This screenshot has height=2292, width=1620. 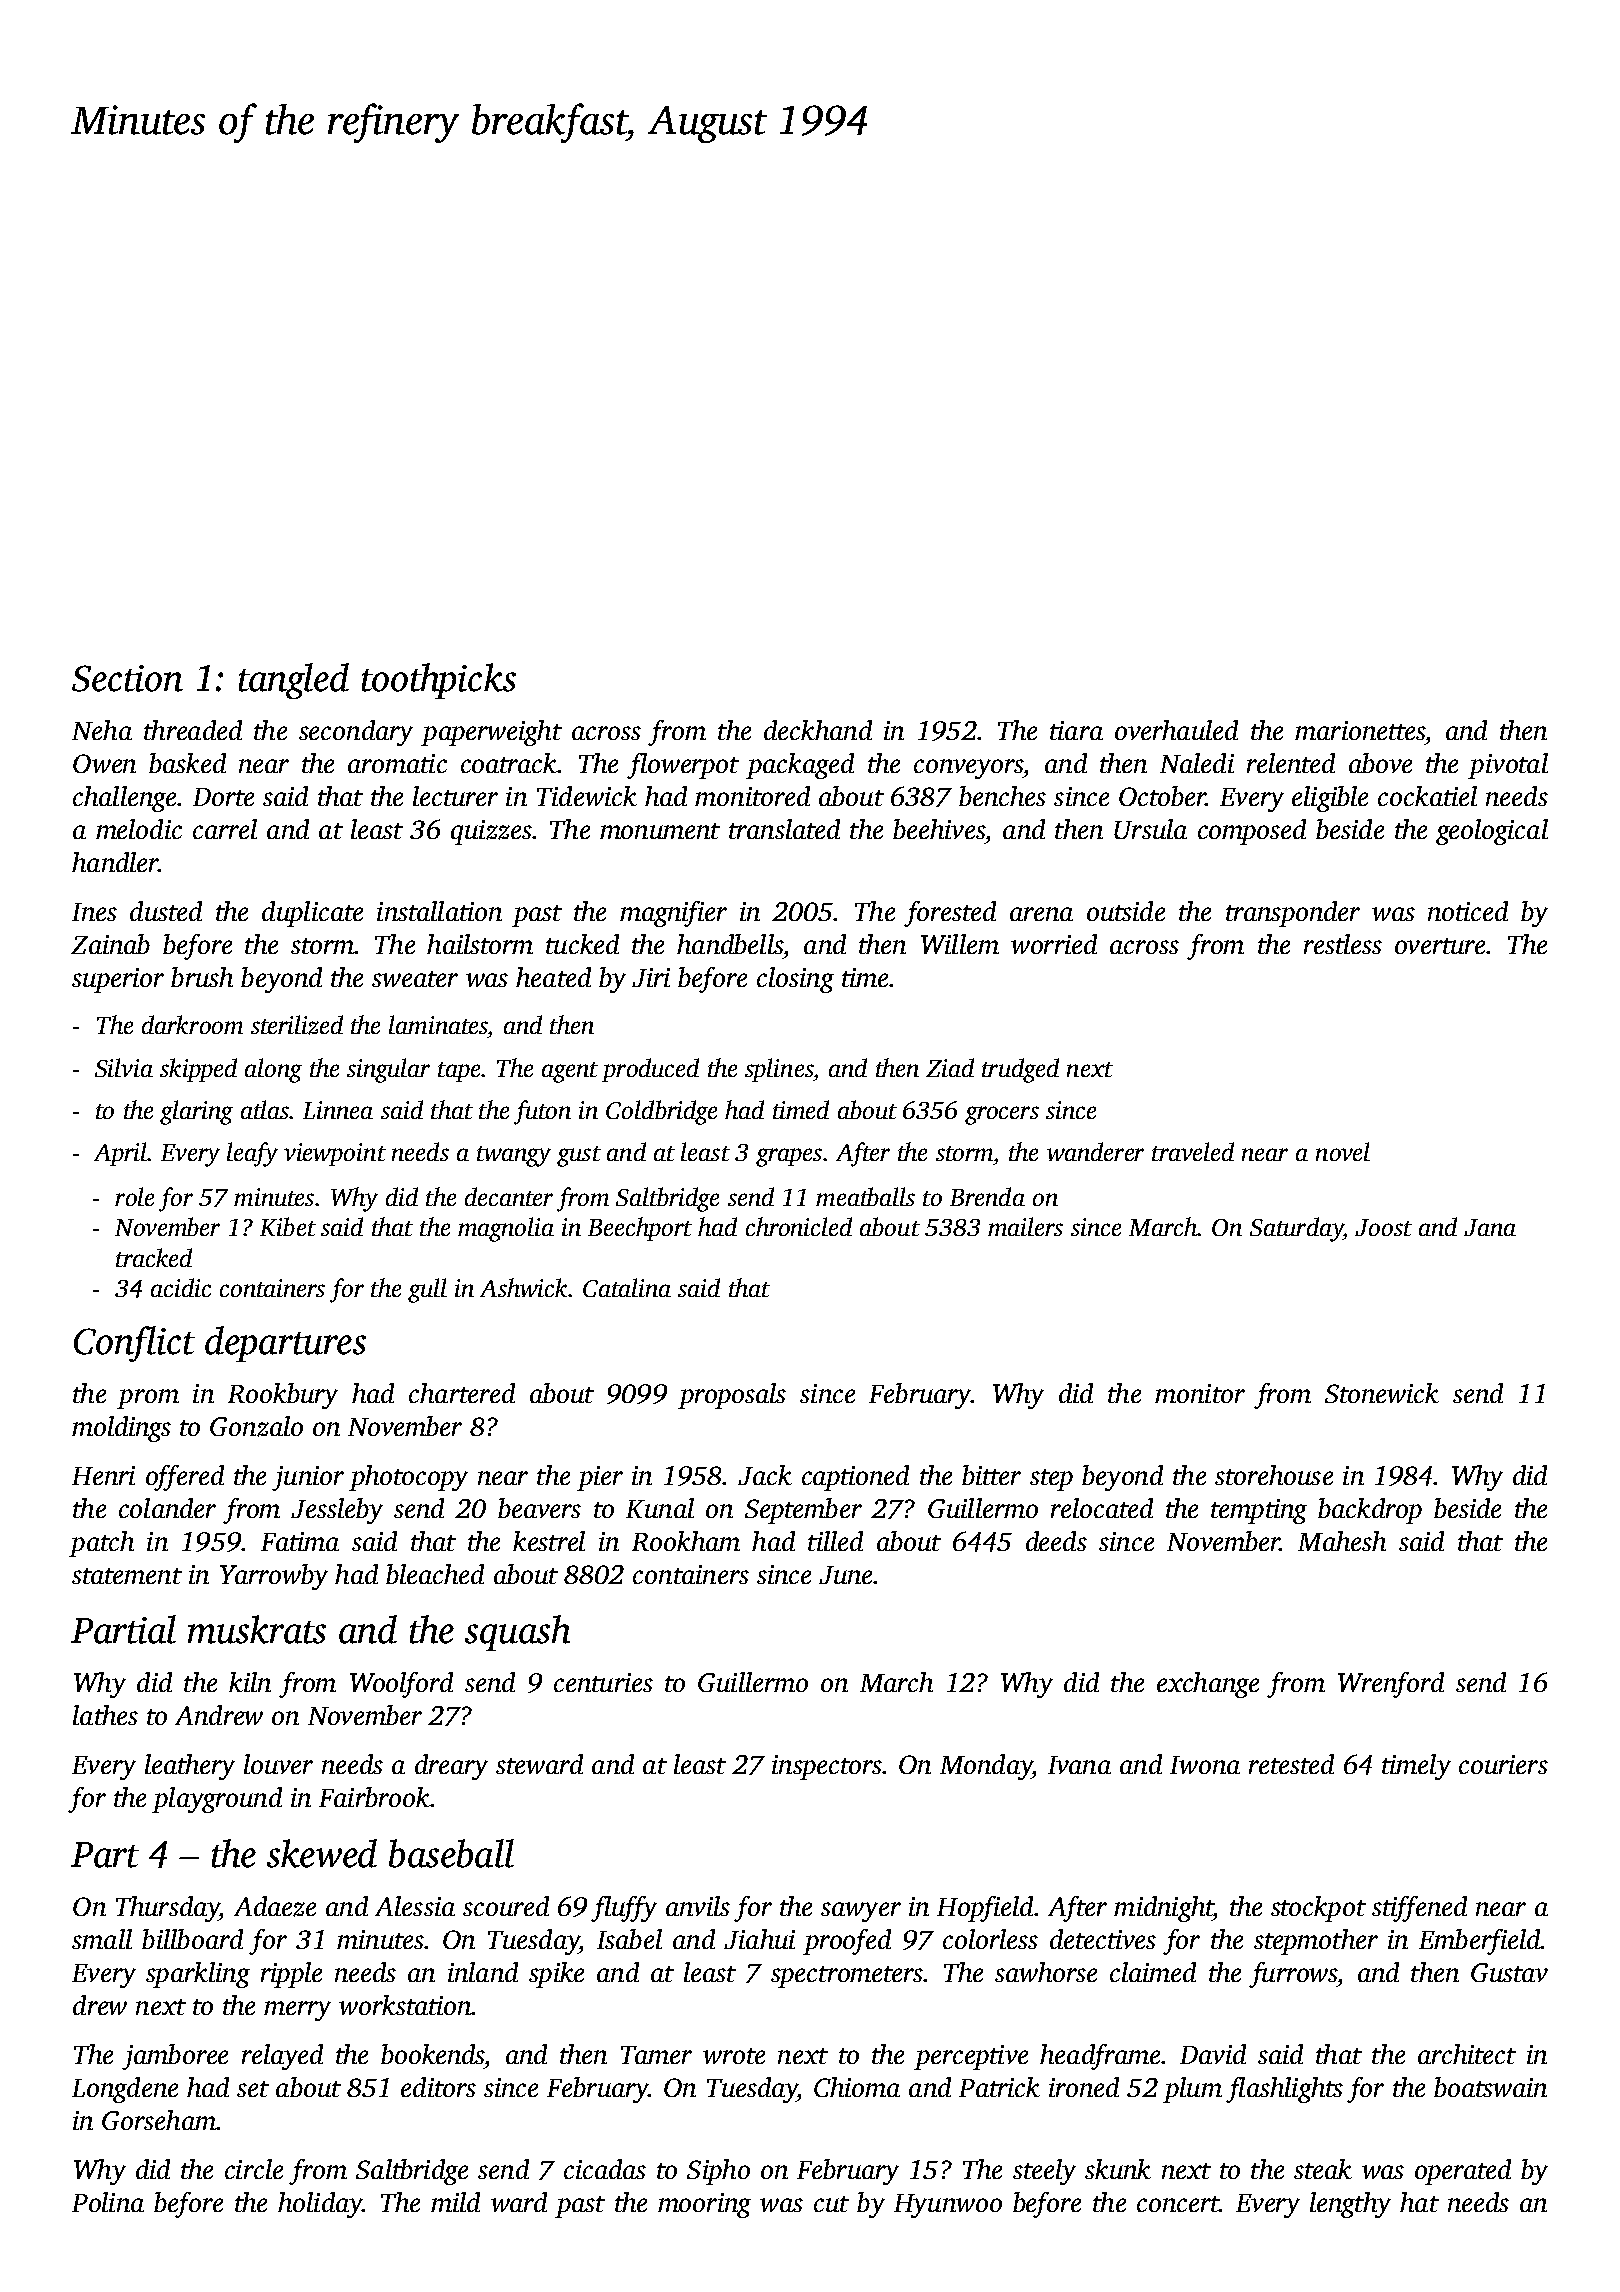 What do you see at coordinates (818, 730) in the screenshot?
I see `deckhand` at bounding box center [818, 730].
